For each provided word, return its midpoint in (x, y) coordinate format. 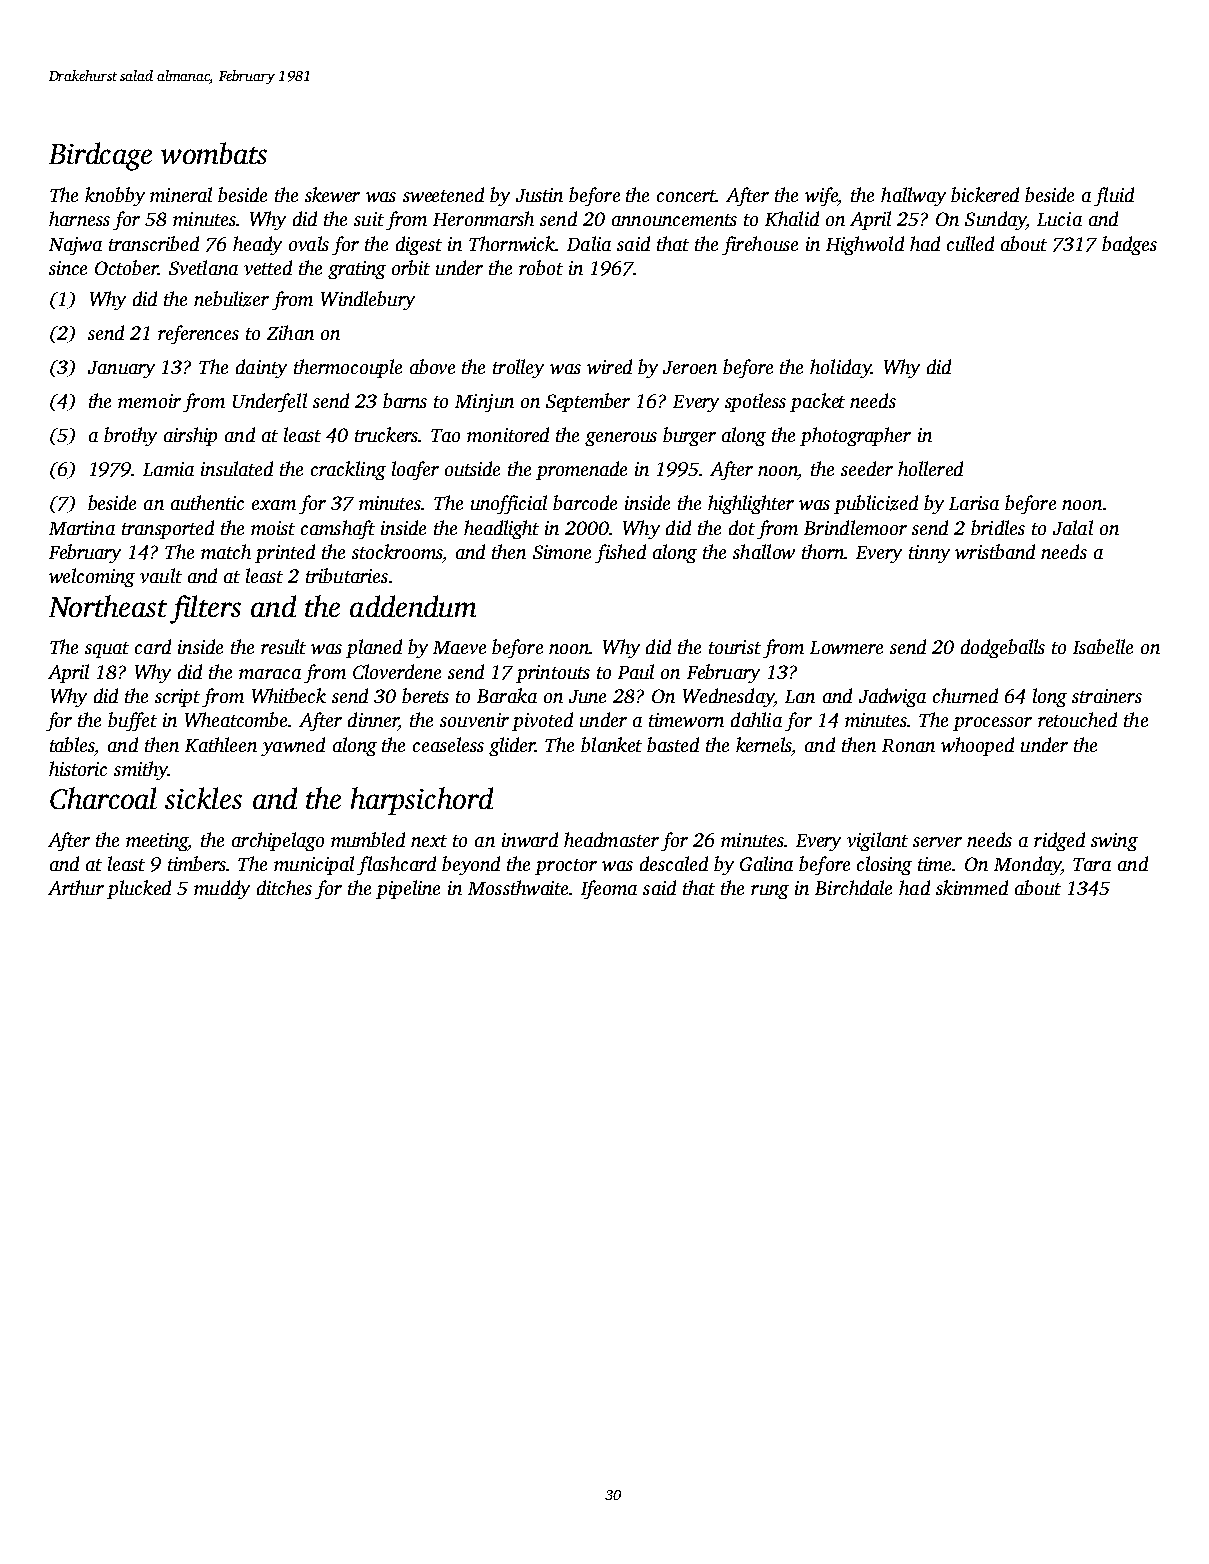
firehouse (760, 245)
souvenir (474, 720)
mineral (181, 194)
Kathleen (221, 744)
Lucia (1059, 219)
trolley (518, 368)
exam (274, 505)
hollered (930, 468)
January (121, 369)
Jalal (1073, 527)
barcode (585, 502)
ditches (284, 887)
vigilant (877, 841)
